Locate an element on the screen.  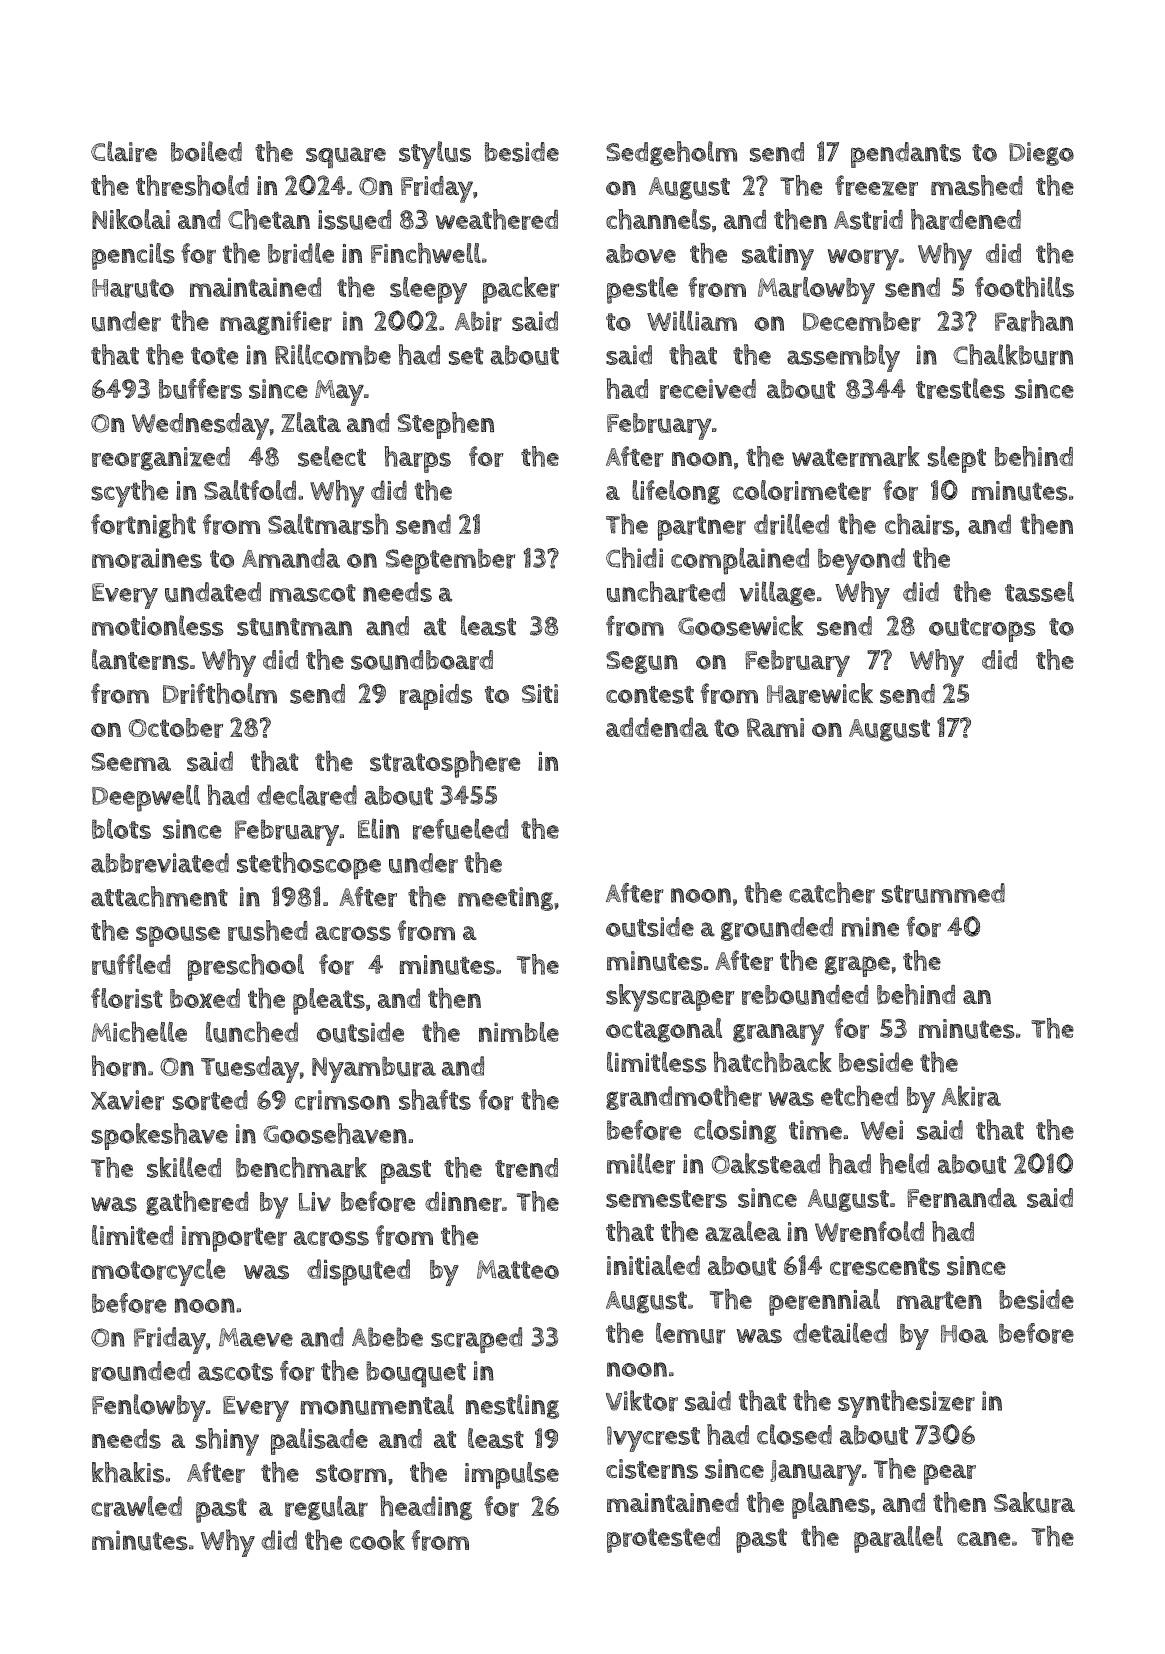
scythe is located at coordinates (129, 494).
